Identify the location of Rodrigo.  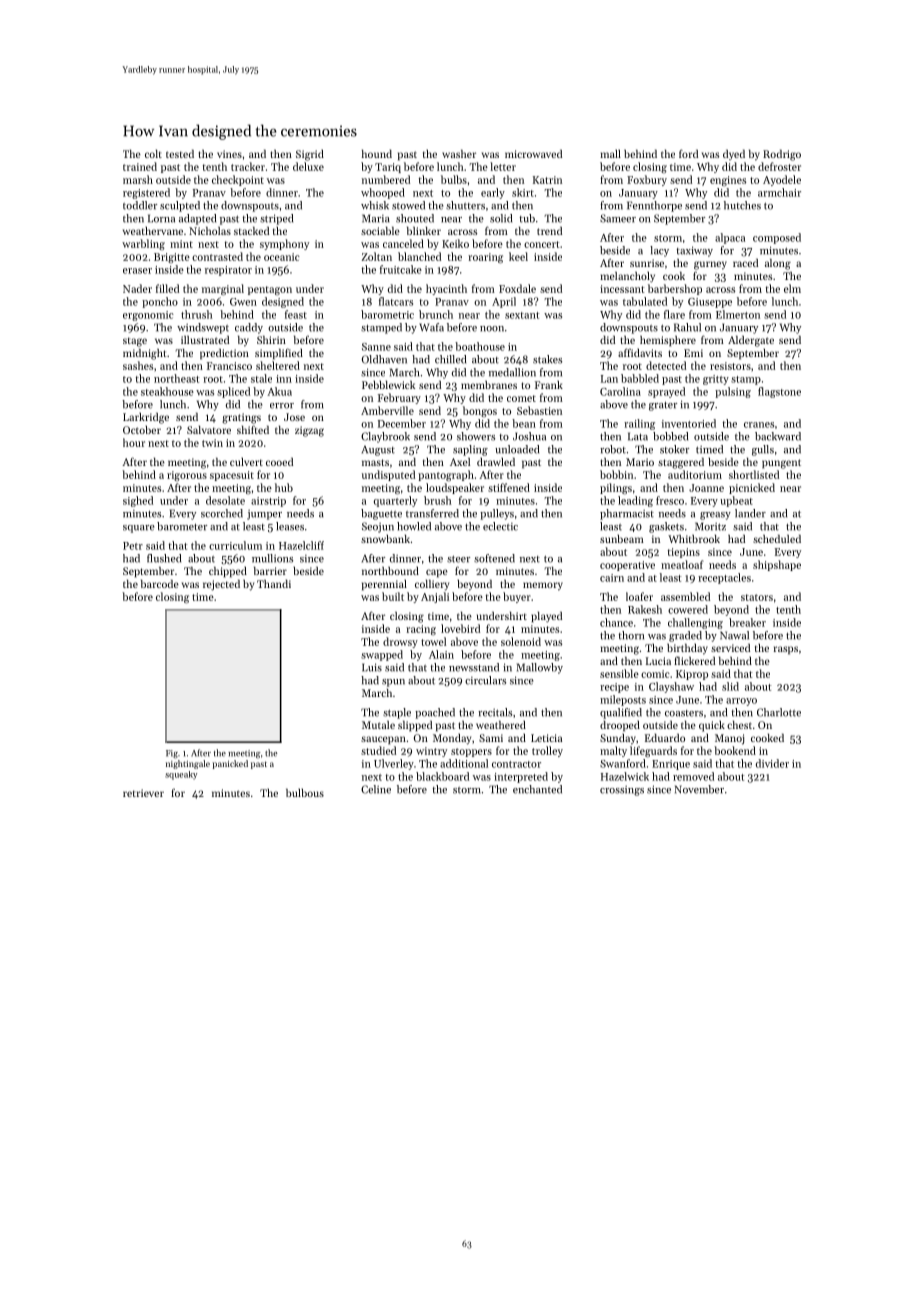
(782, 155).
